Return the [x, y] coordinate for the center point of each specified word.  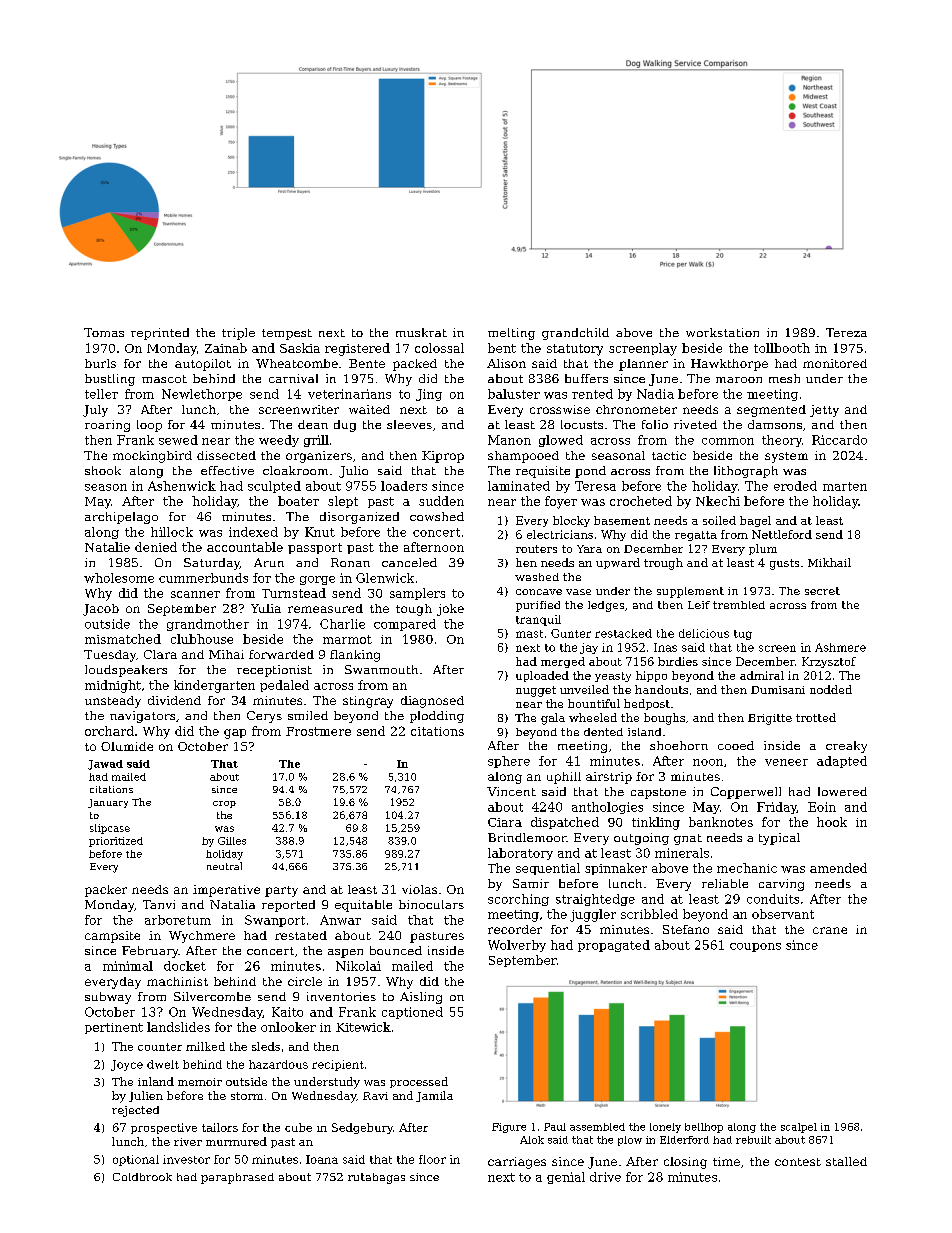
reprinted [160, 334]
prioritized [116, 842]
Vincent [511, 791]
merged [563, 662]
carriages [517, 1163]
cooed [736, 745]
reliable [725, 883]
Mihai [226, 654]
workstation [722, 332]
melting [511, 334]
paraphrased [237, 1178]
